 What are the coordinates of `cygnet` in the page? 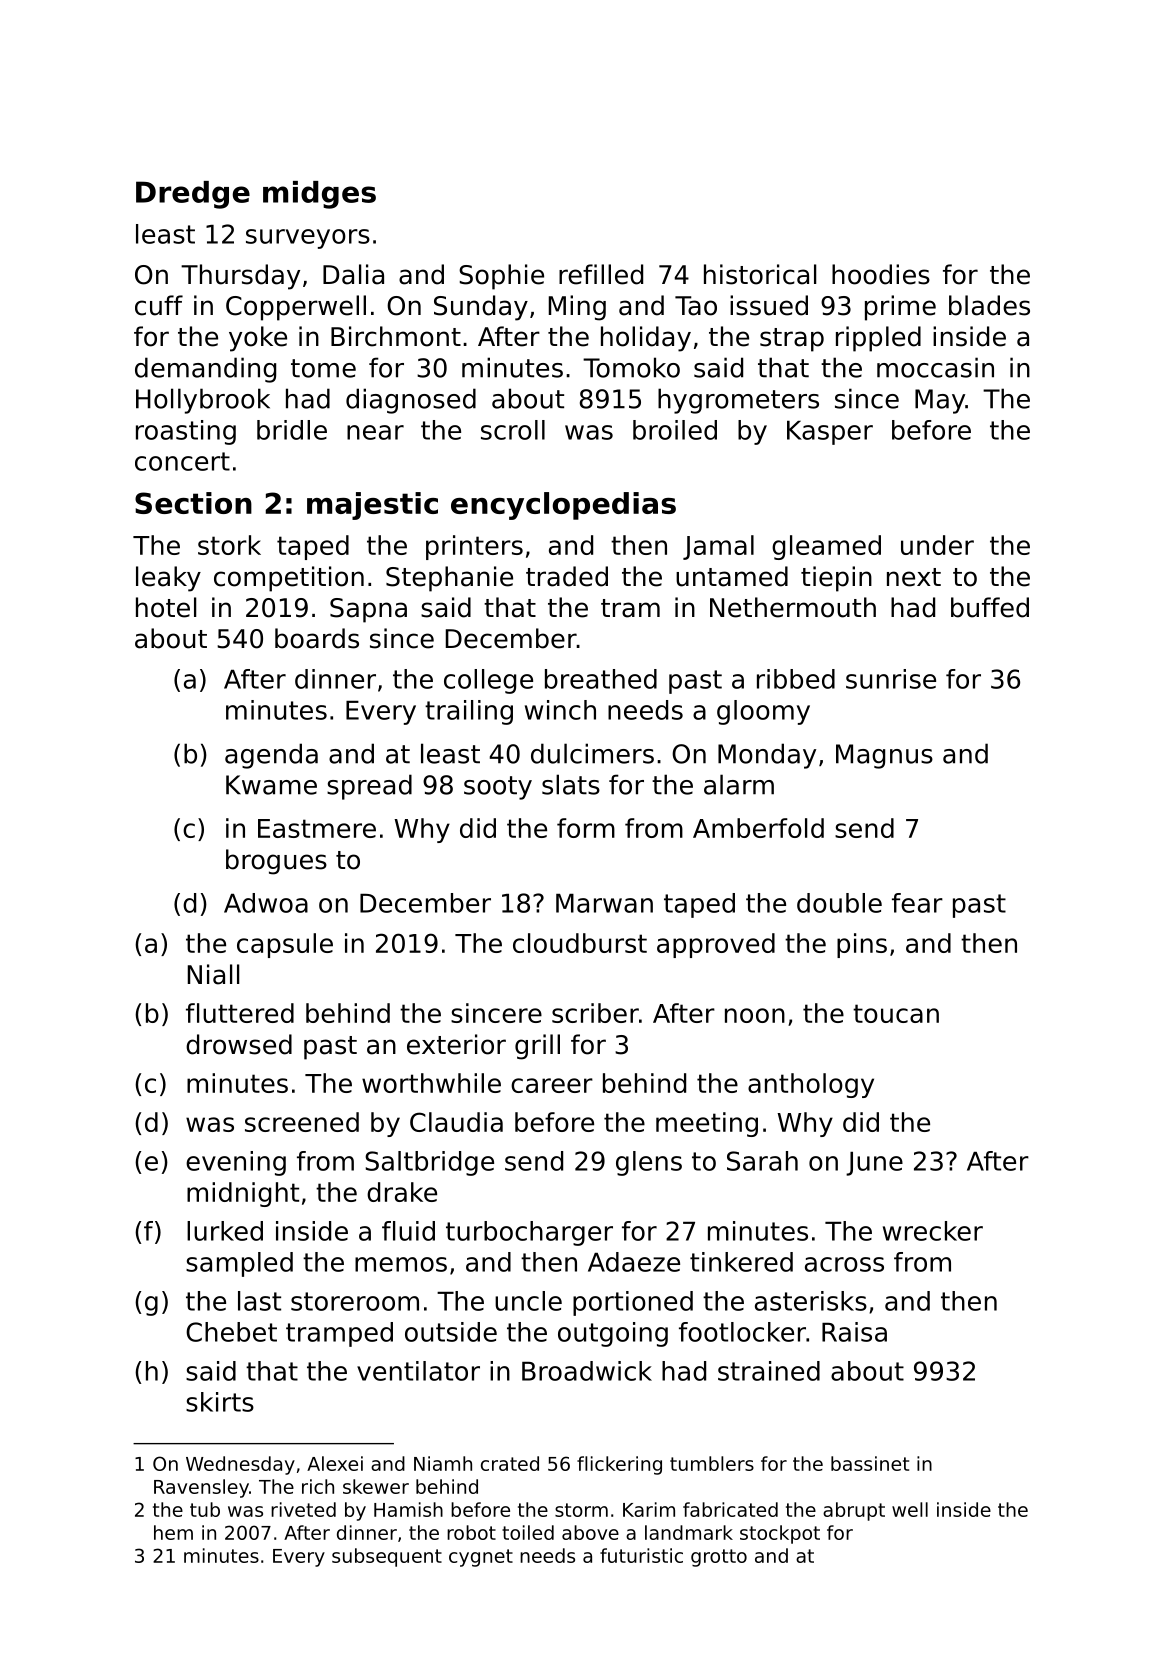 It's located at (481, 1558).
